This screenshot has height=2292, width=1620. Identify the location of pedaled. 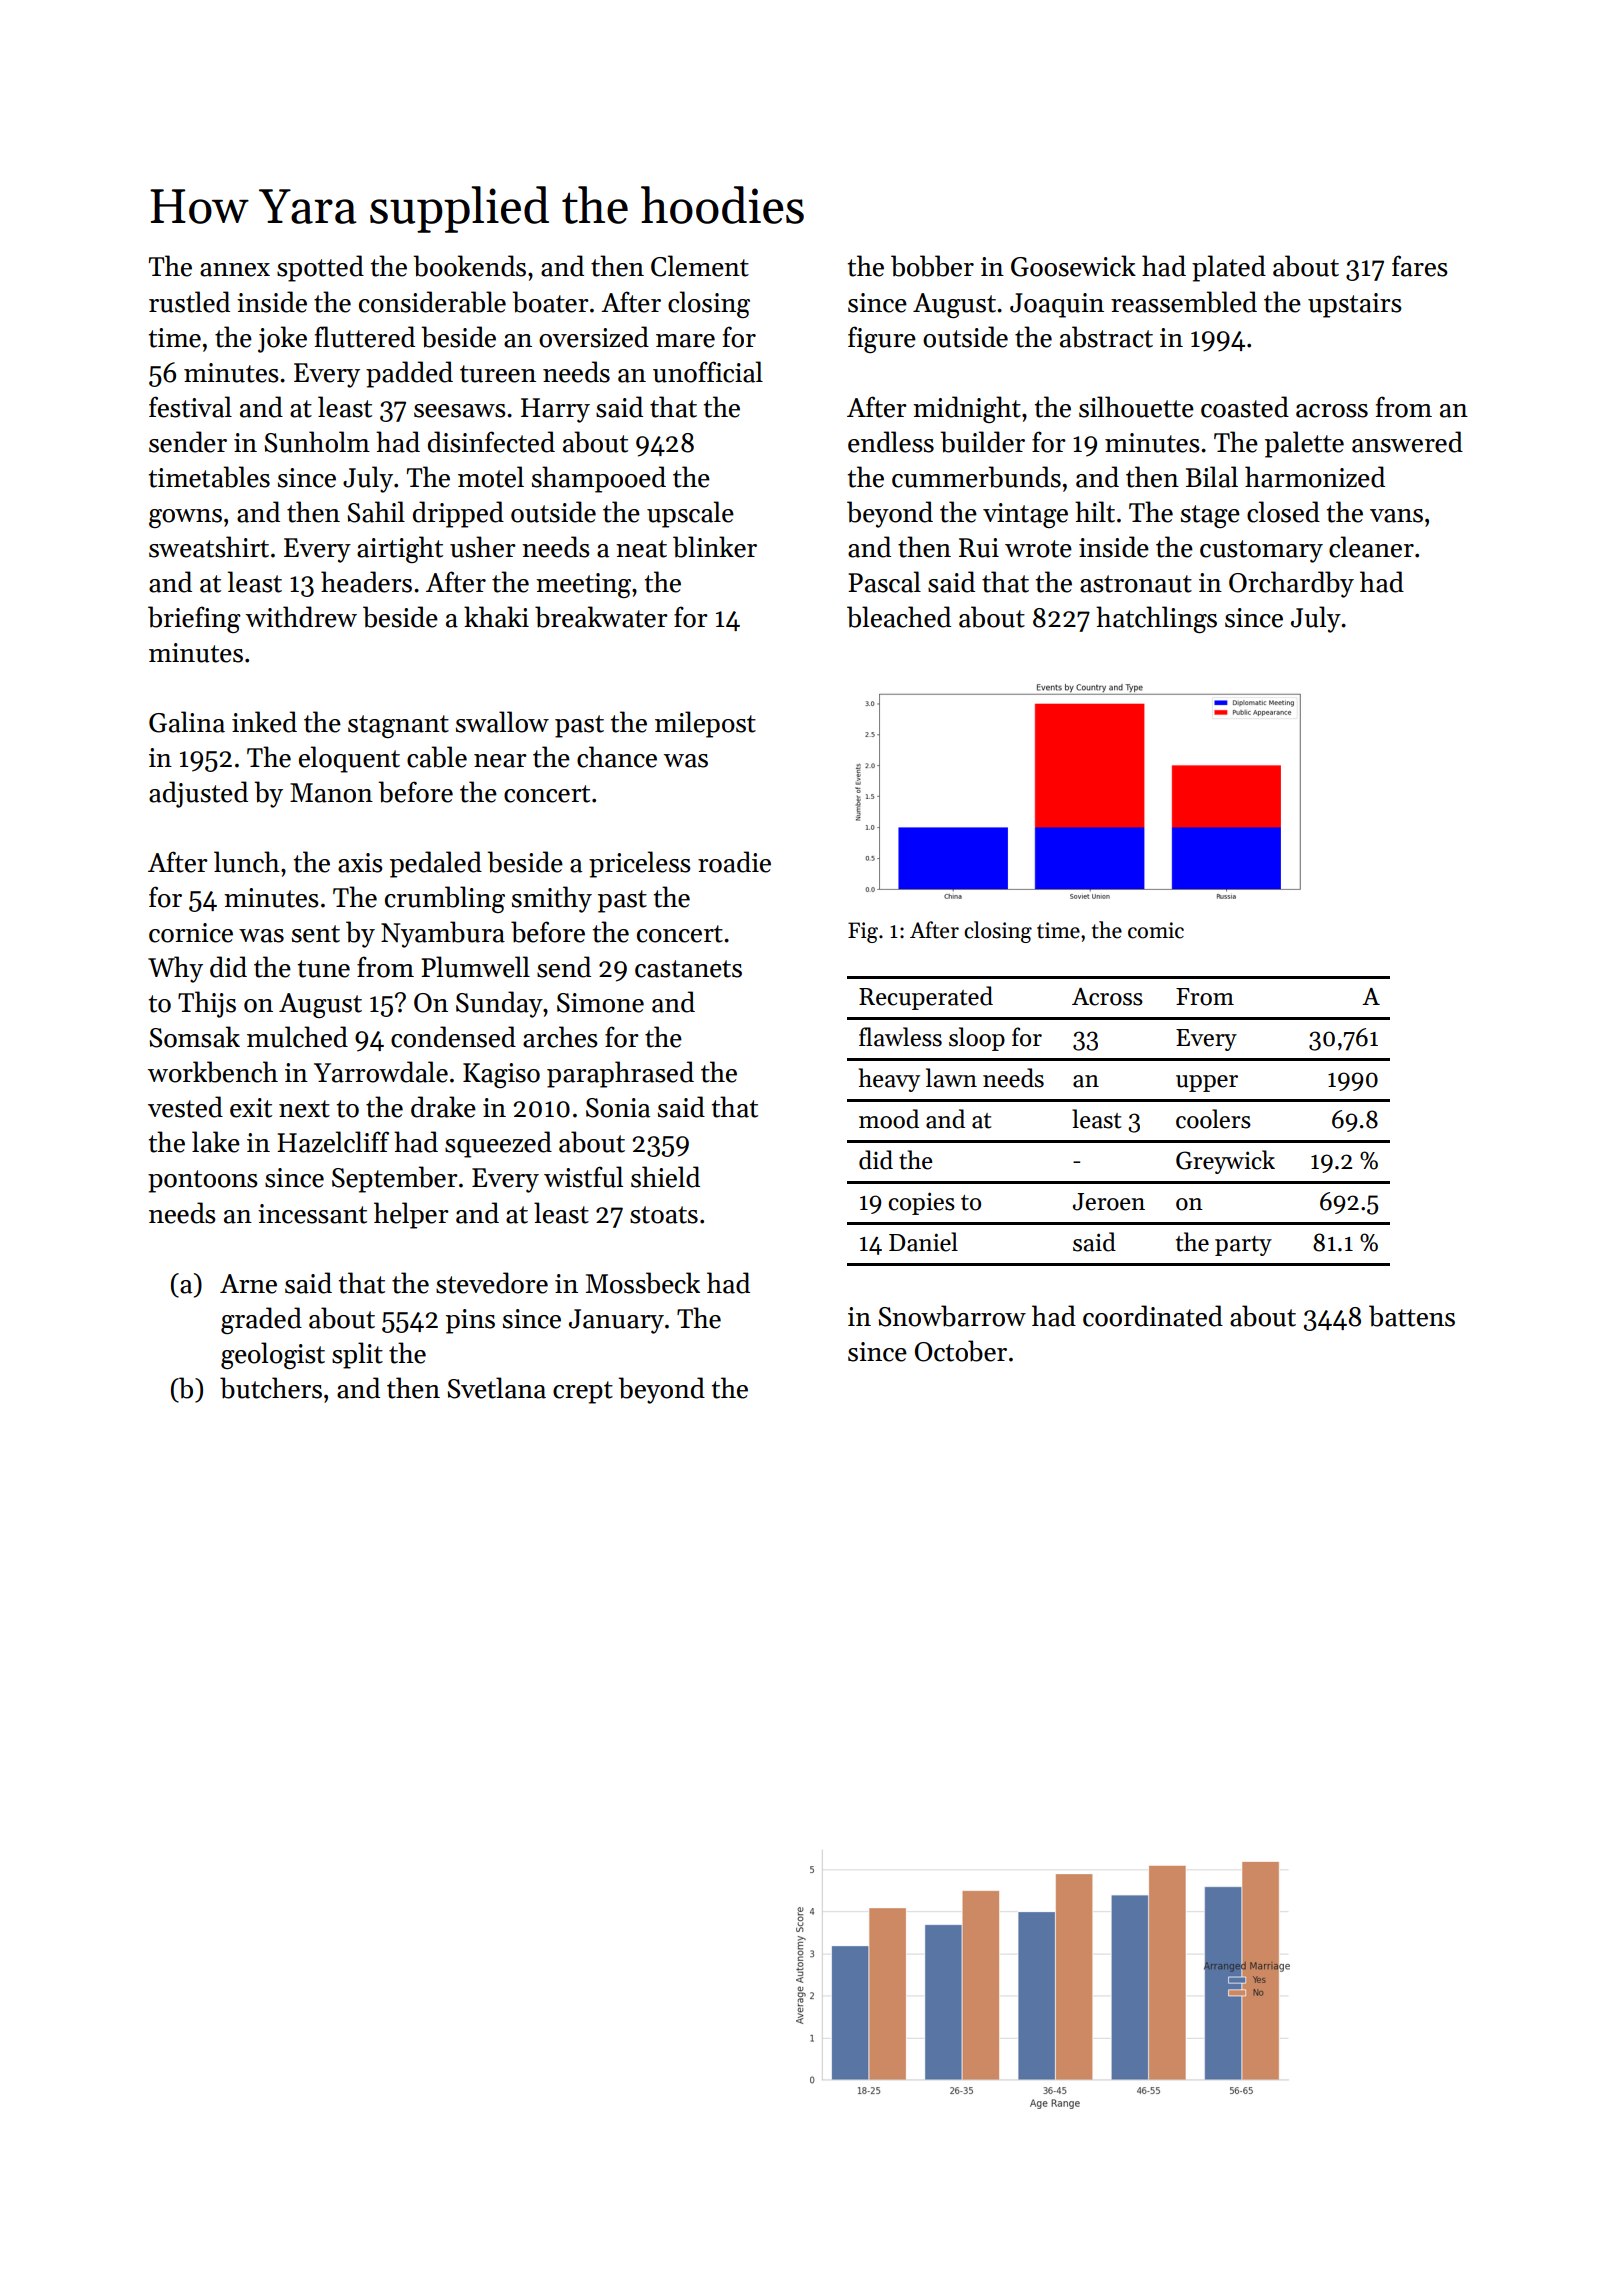
(436, 864).
